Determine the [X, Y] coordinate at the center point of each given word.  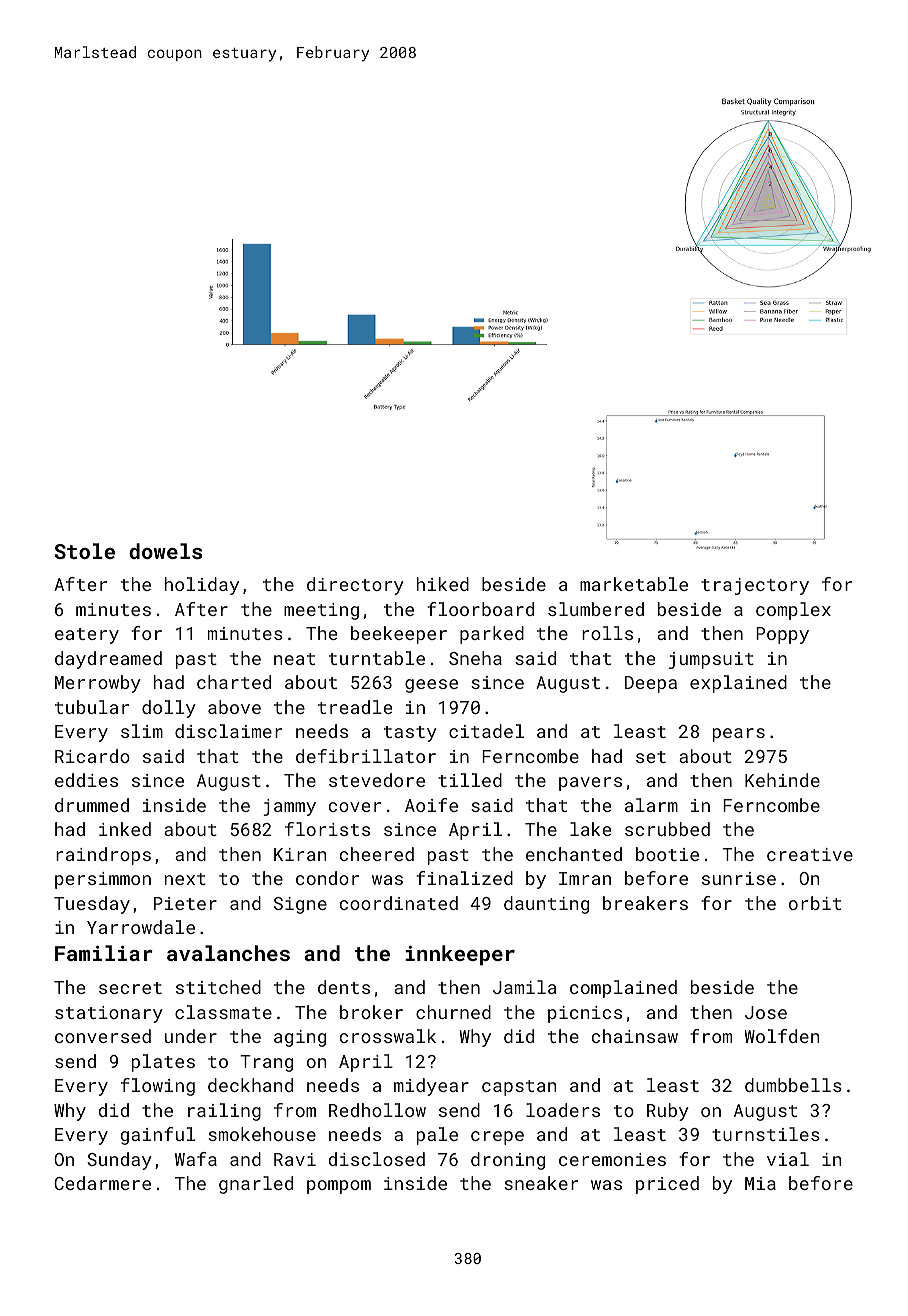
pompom [339, 1187]
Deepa [651, 684]
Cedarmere [102, 1183]
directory [355, 586]
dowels [165, 551]
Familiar [104, 953]
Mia [760, 1183]
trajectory [755, 586]
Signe [300, 905]
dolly [169, 709]
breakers [645, 903]
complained [623, 989]
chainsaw [635, 1036]
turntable [377, 658]
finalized [464, 878]
